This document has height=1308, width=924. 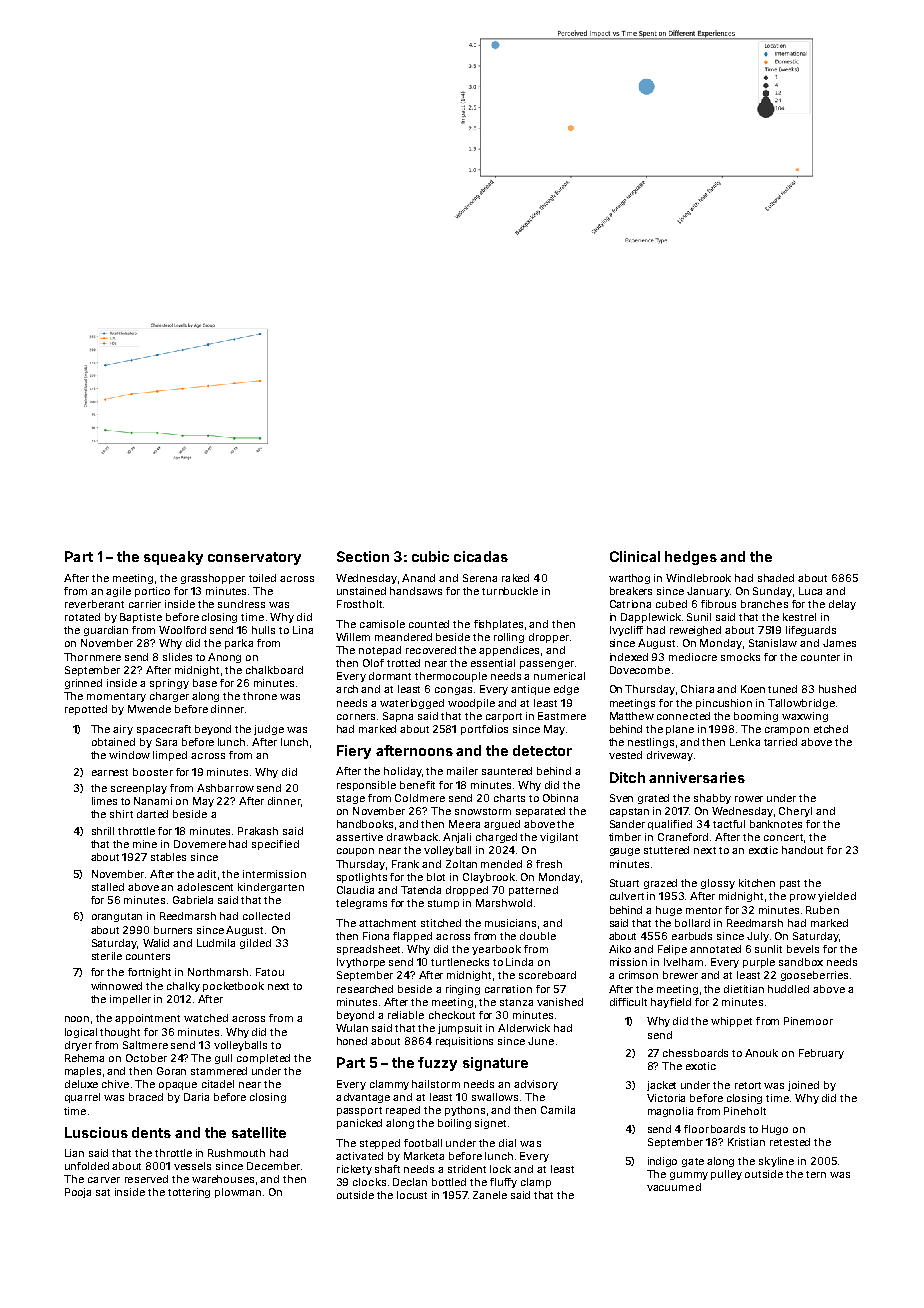 I want to click on Thornmere, so click(x=92, y=657).
